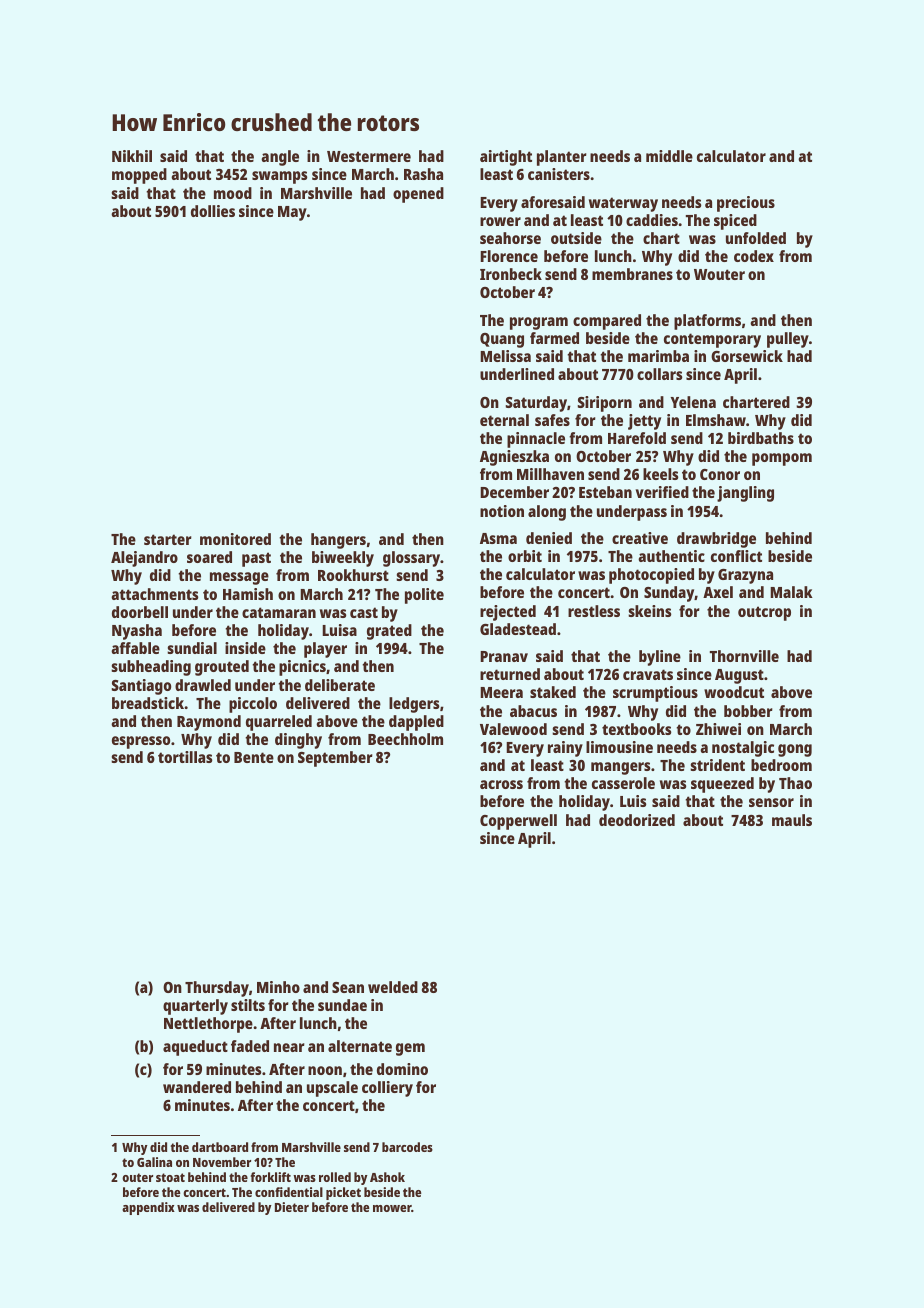 The image size is (924, 1308). I want to click on forklift, so click(271, 1177).
